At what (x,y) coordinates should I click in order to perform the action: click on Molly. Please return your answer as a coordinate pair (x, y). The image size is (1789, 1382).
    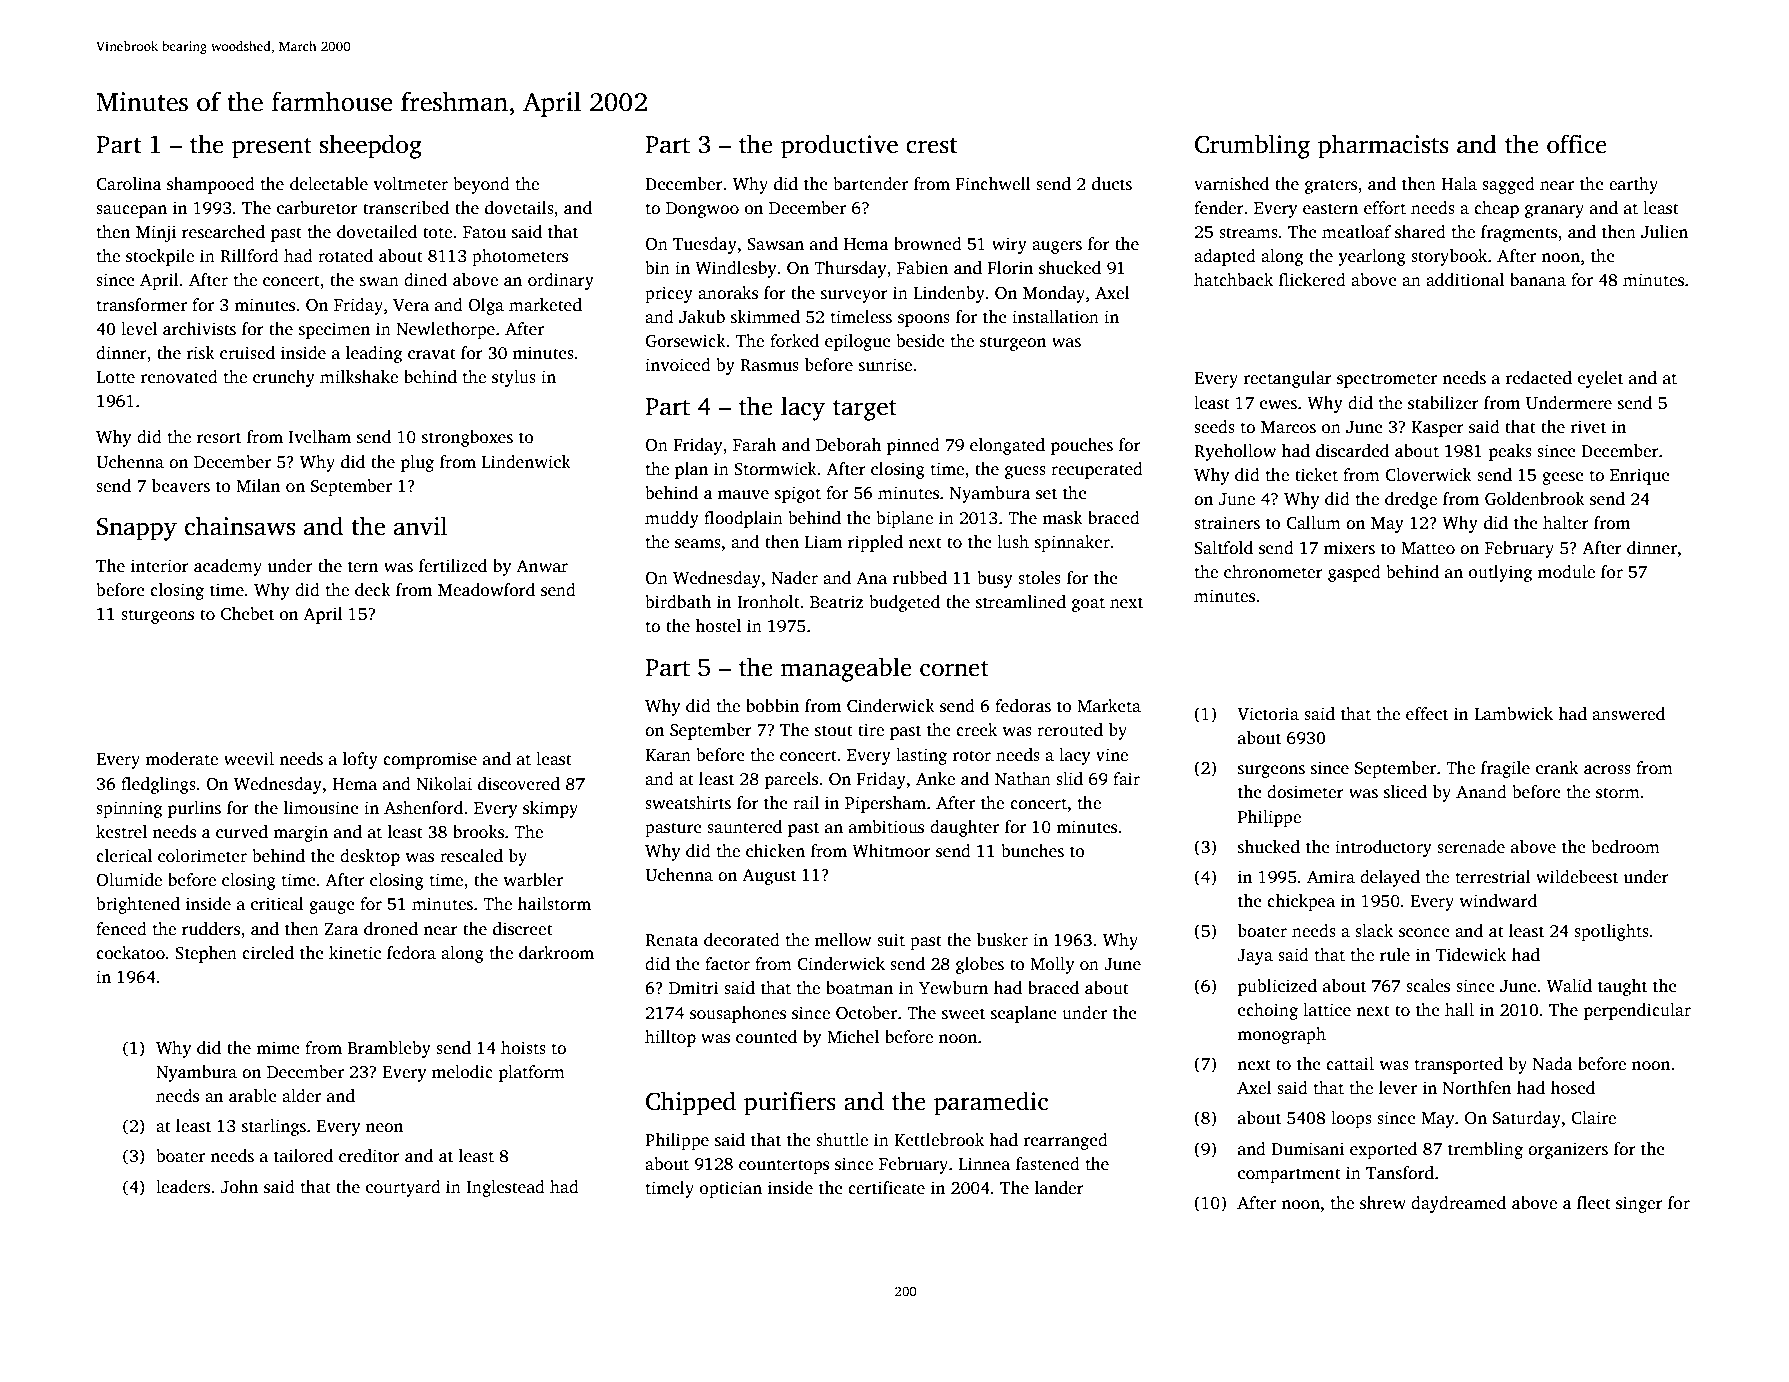
    Looking at the image, I should click on (1052, 965).
